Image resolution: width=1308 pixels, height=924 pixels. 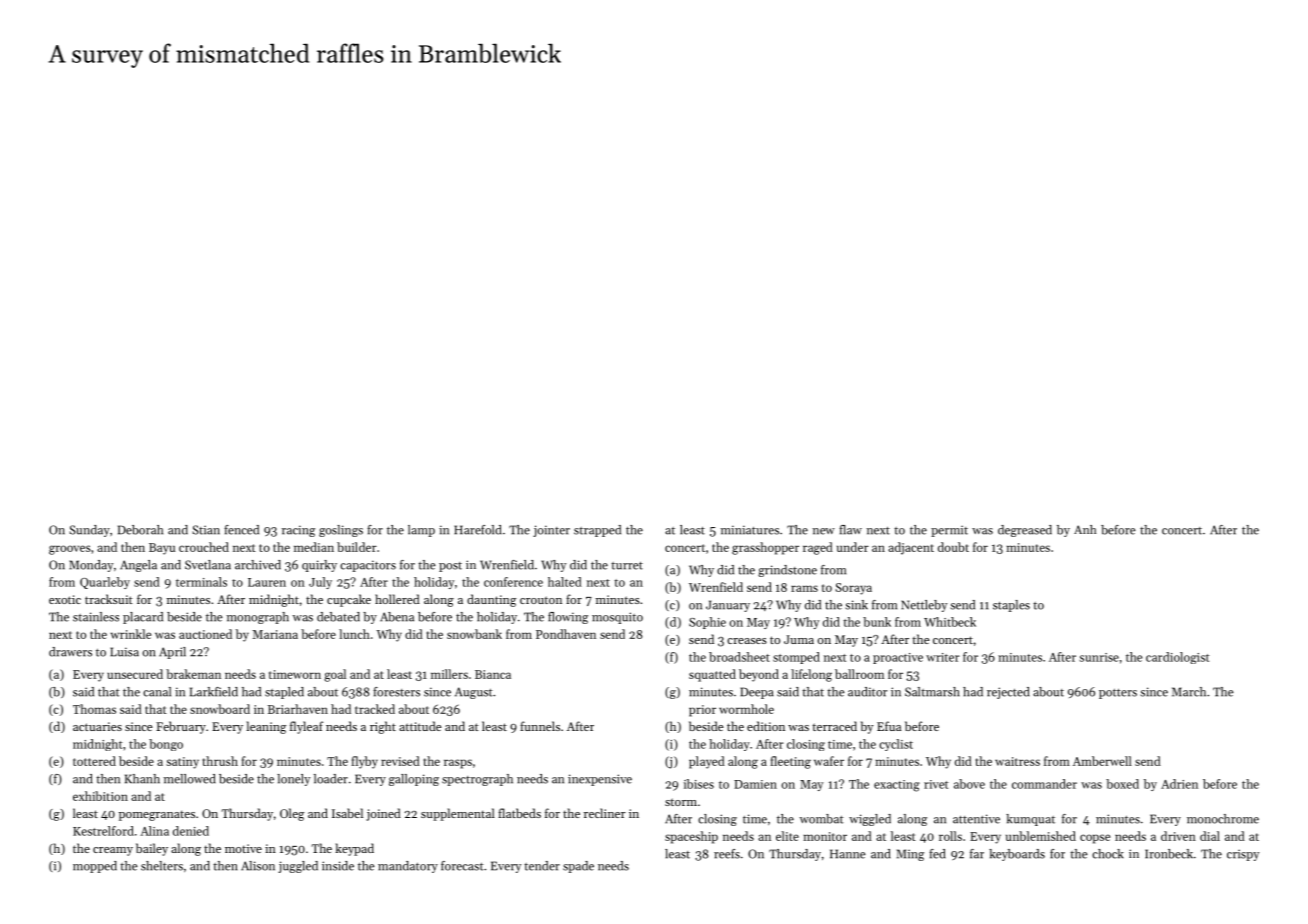 What do you see at coordinates (95, 867) in the screenshot?
I see `mopped` at bounding box center [95, 867].
